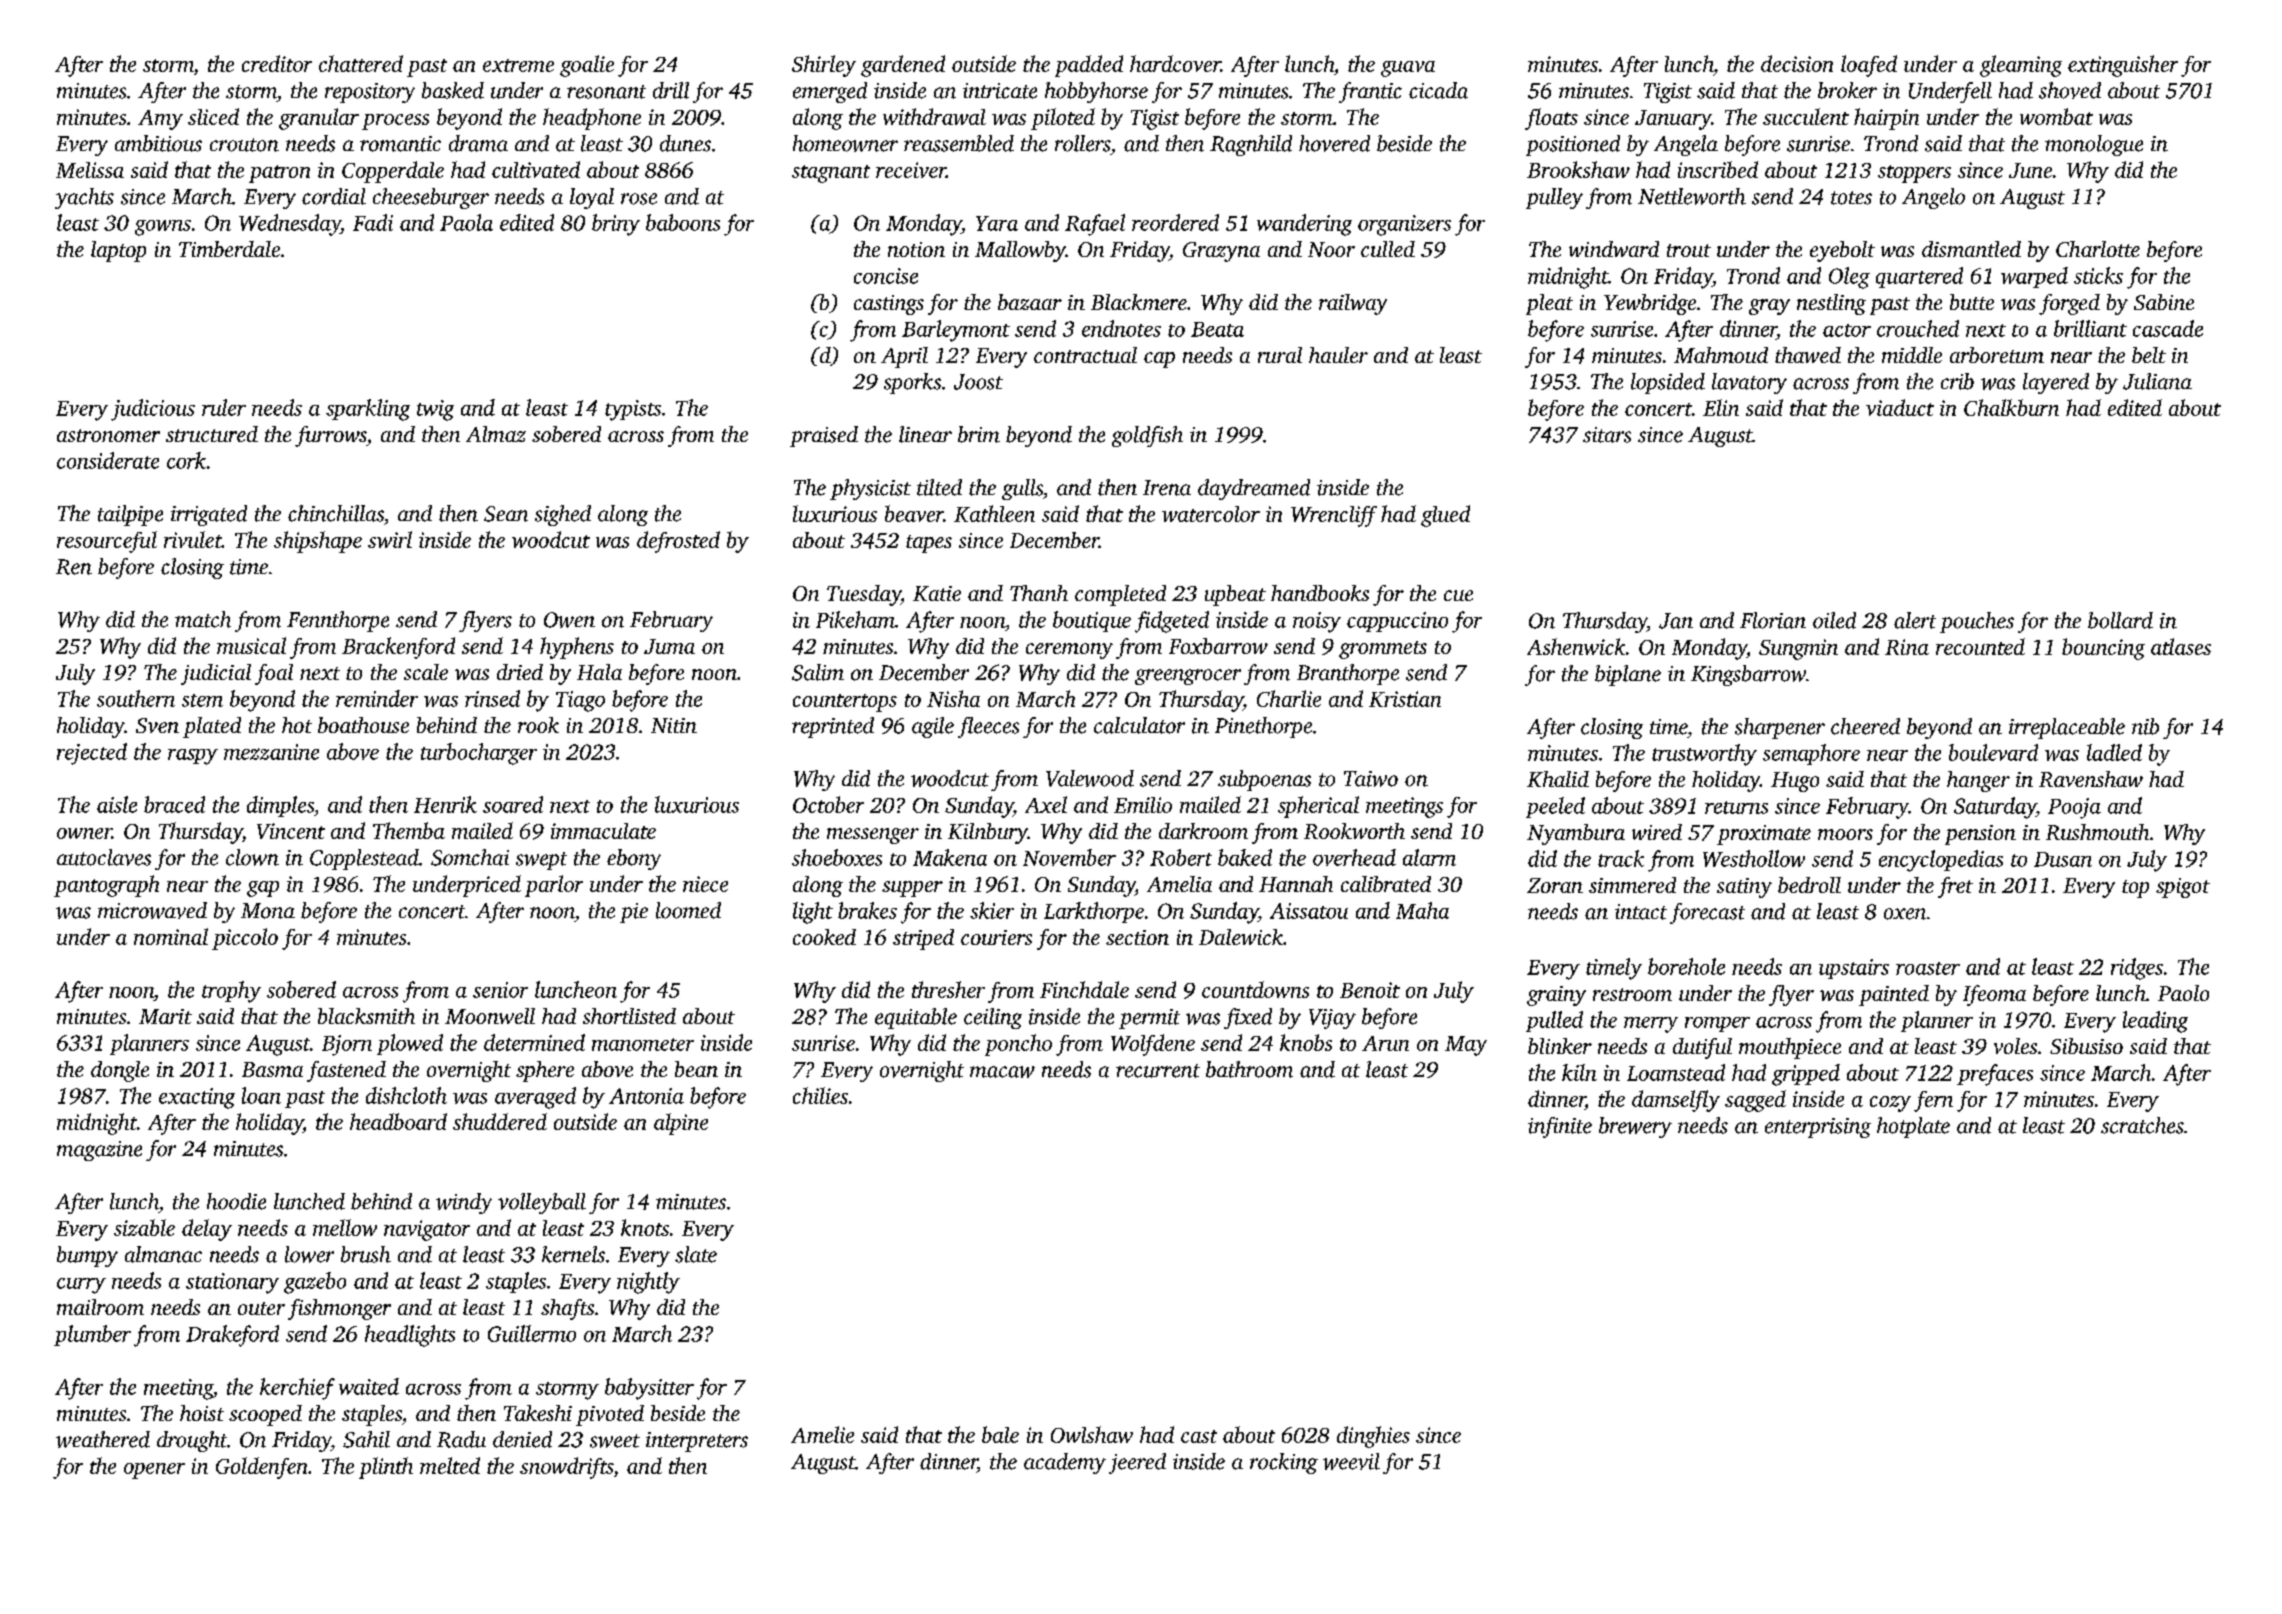 Image resolution: width=2282 pixels, height=1614 pixels. What do you see at coordinates (1905, 914) in the screenshot?
I see `oxen` at bounding box center [1905, 914].
